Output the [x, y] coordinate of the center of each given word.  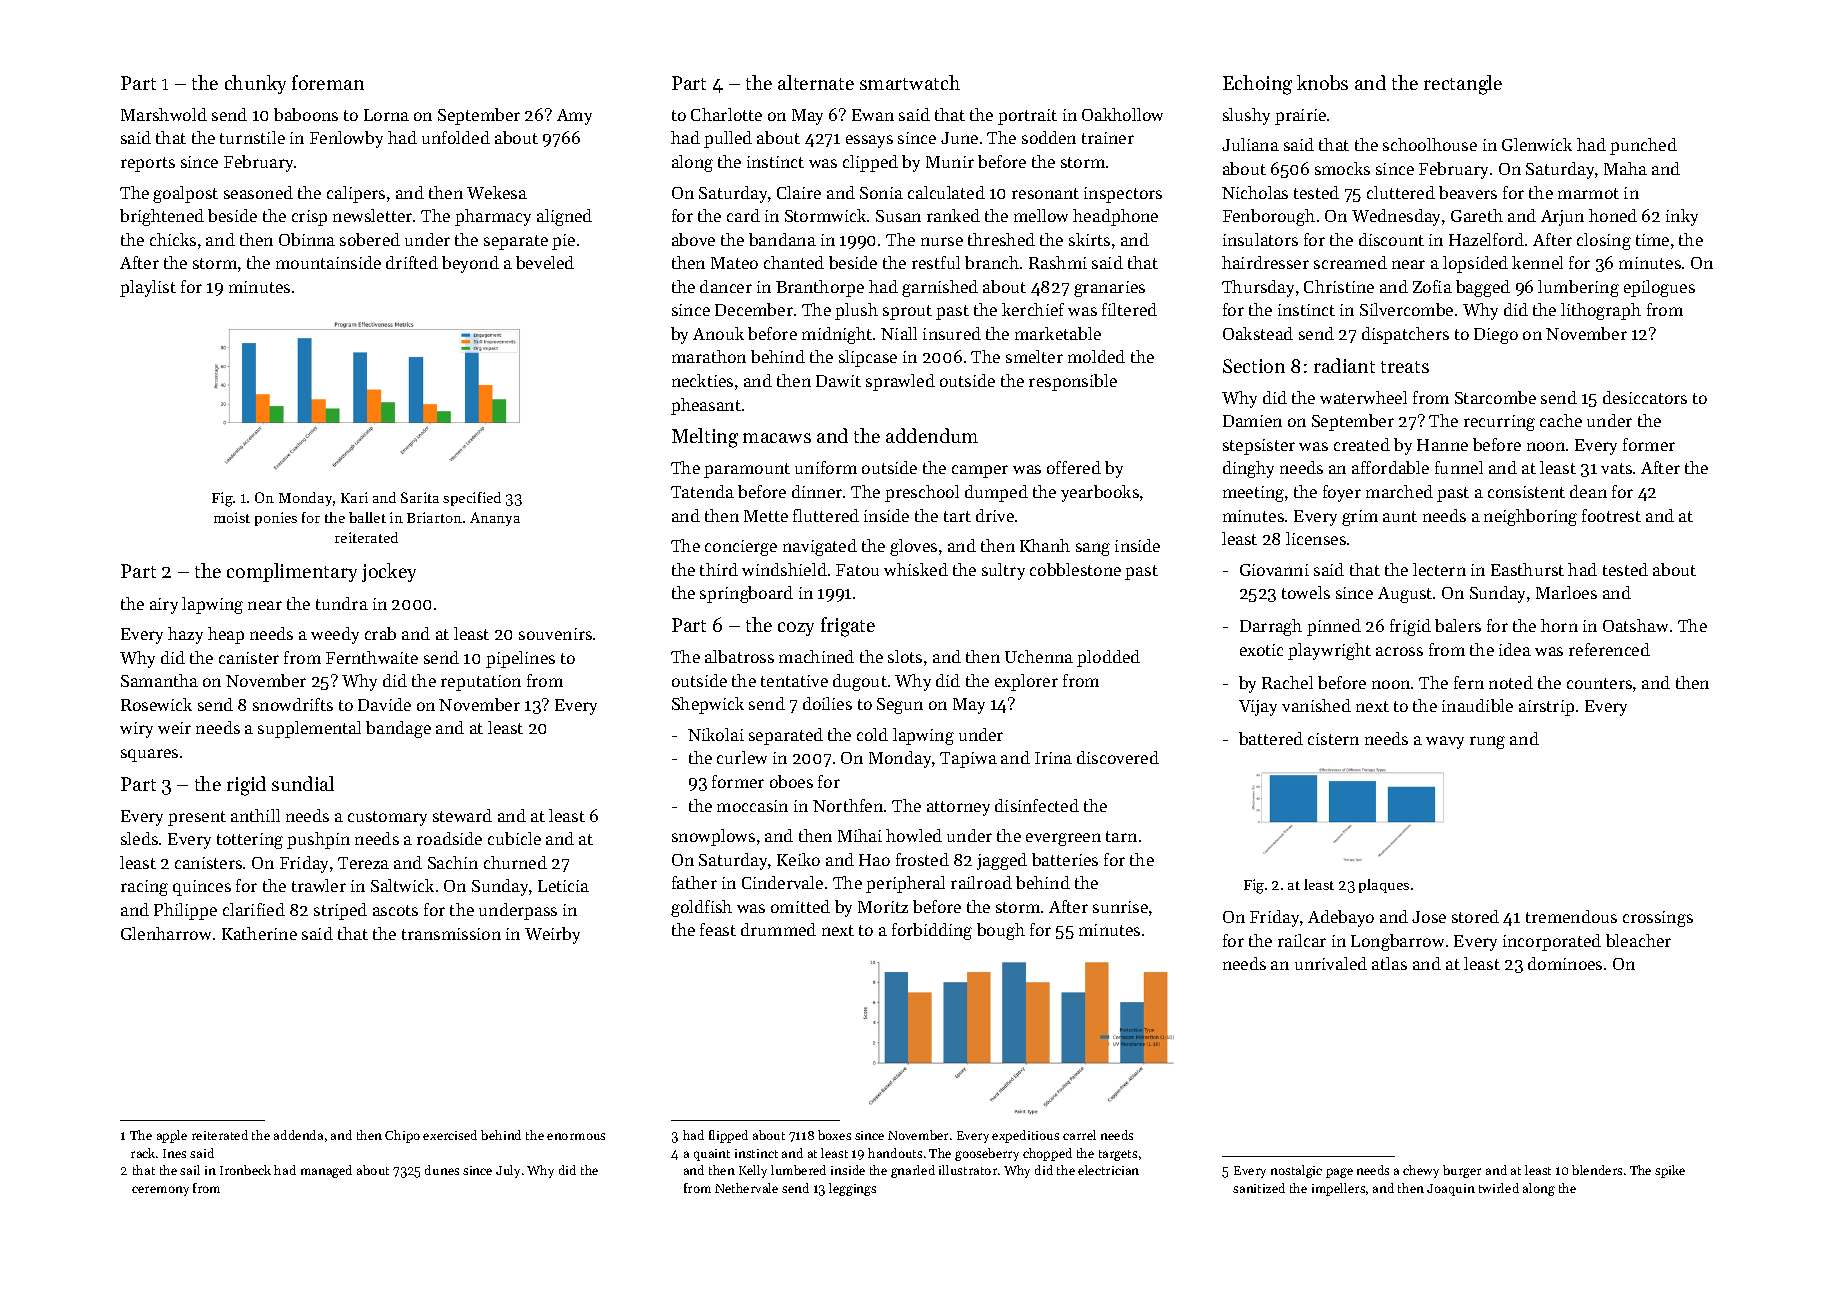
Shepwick [708, 705]
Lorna [386, 115]
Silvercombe [1406, 309]
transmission [451, 934]
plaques [1384, 886]
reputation [481, 683]
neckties [702, 380]
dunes [442, 1170]
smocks [1342, 168]
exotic [1261, 650]
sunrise [1120, 907]
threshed [1001, 239]
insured [952, 333]
